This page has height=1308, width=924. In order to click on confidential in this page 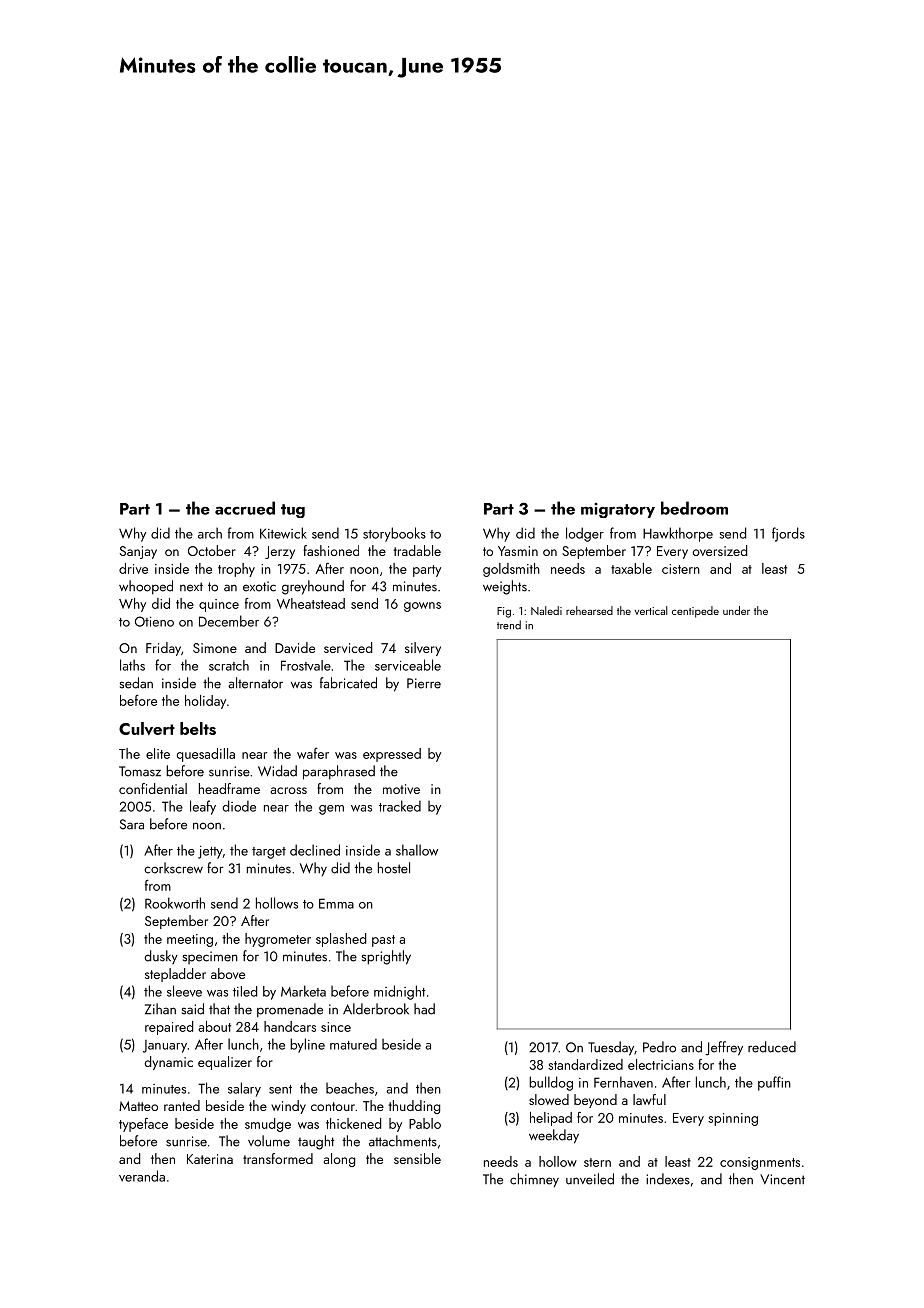, I will do `click(153, 788)`.
